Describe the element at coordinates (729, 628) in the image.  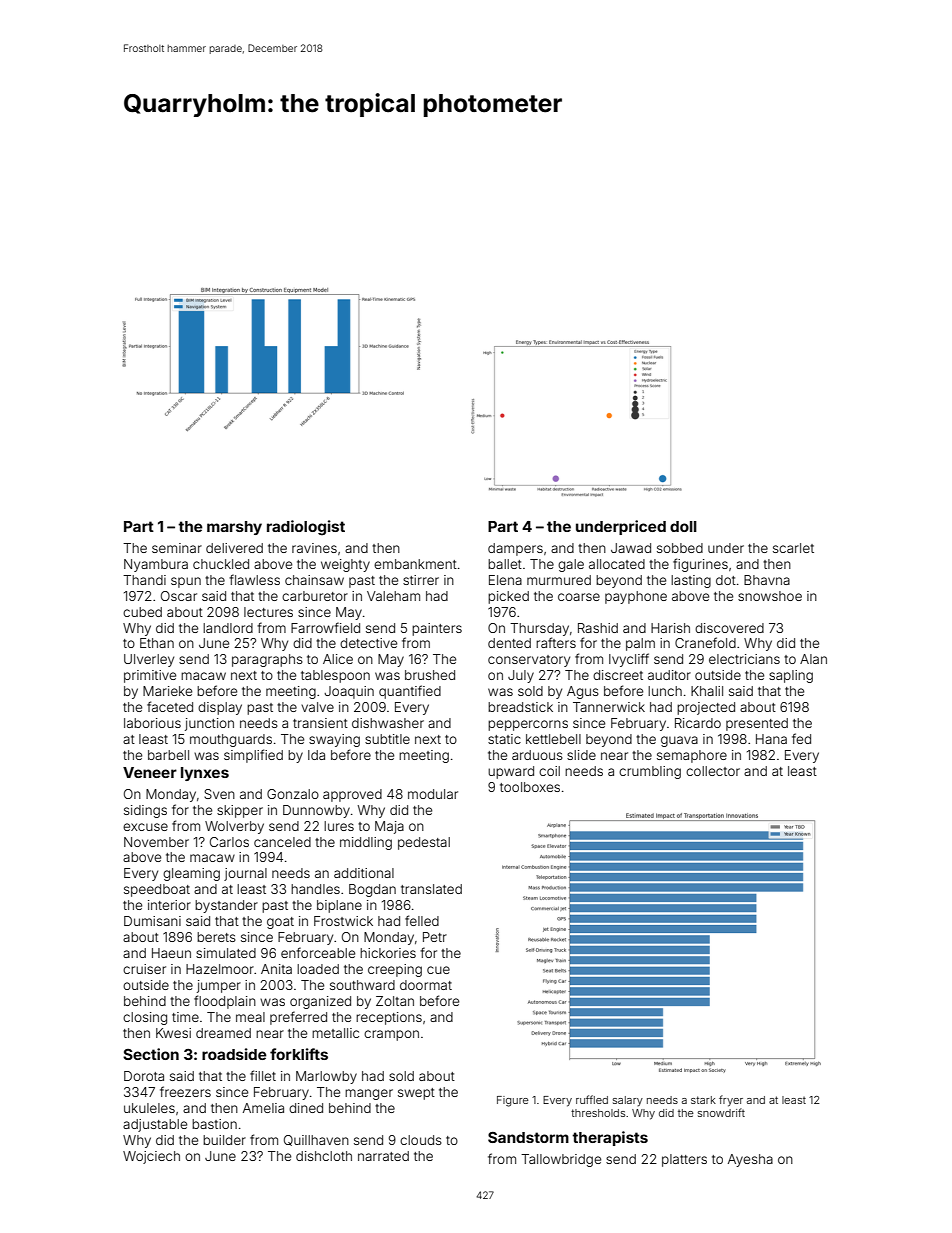
I see `discovered` at that location.
